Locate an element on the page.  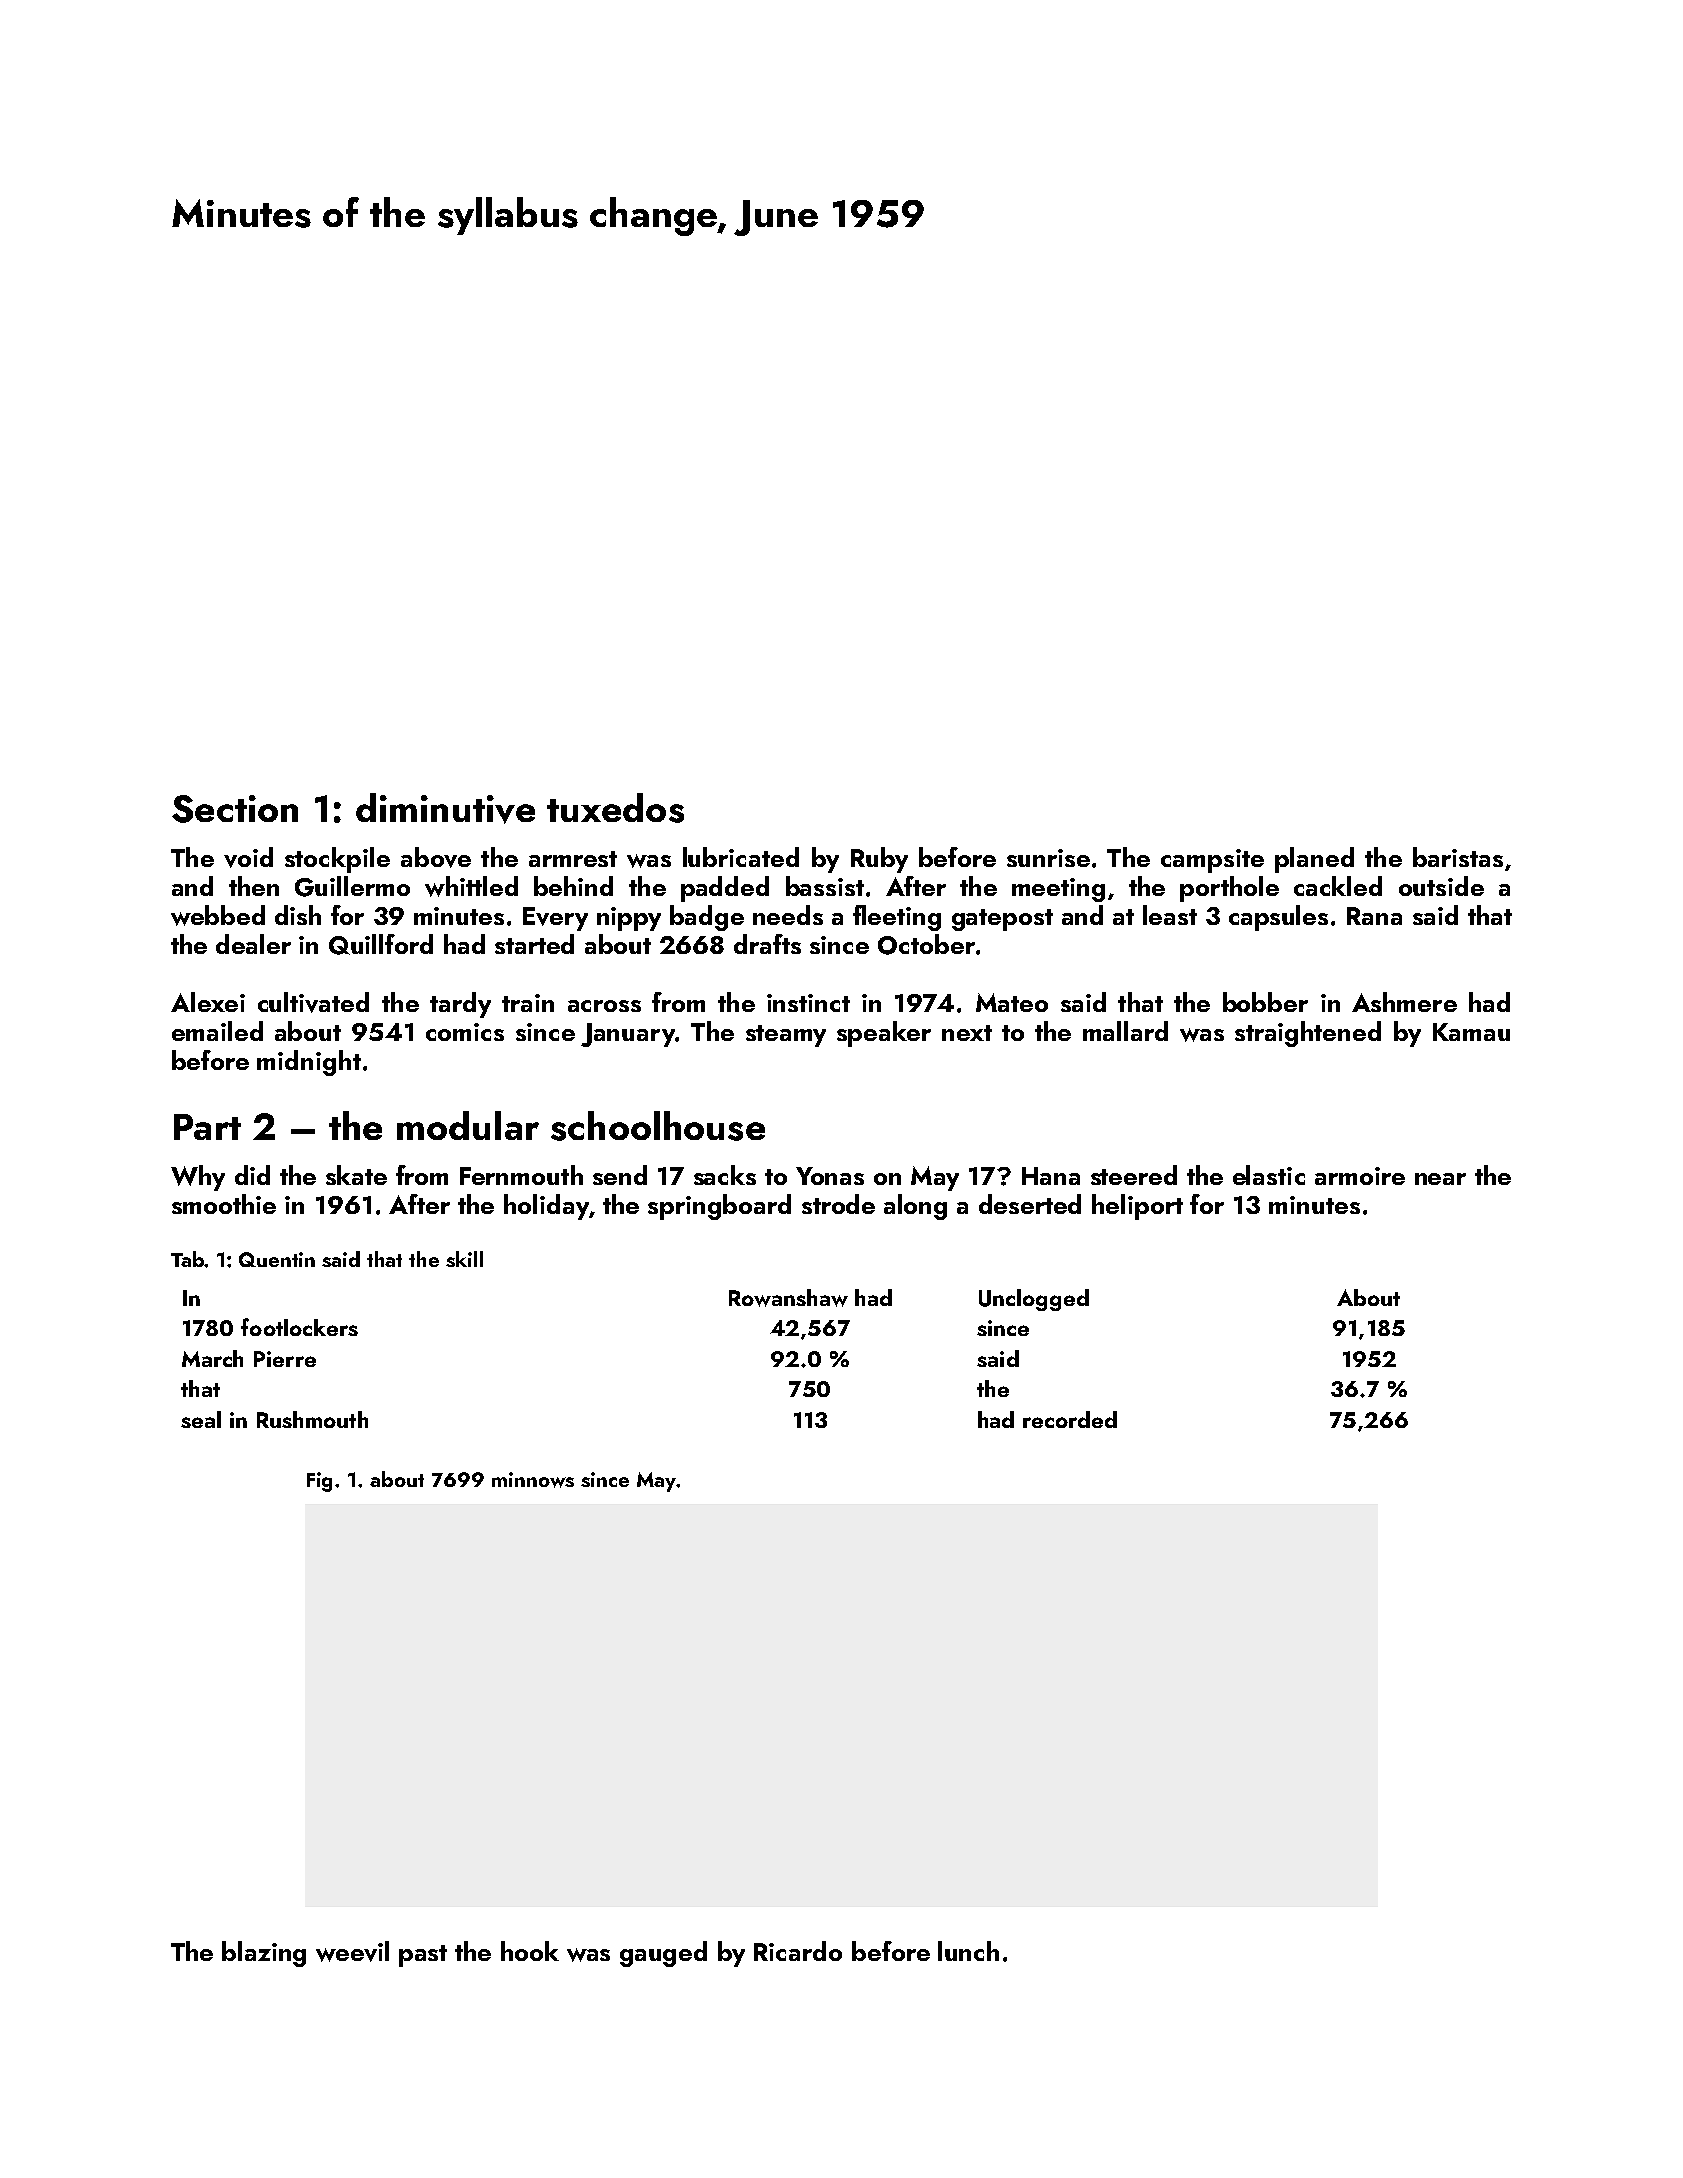
Yonas is located at coordinates (830, 1176).
